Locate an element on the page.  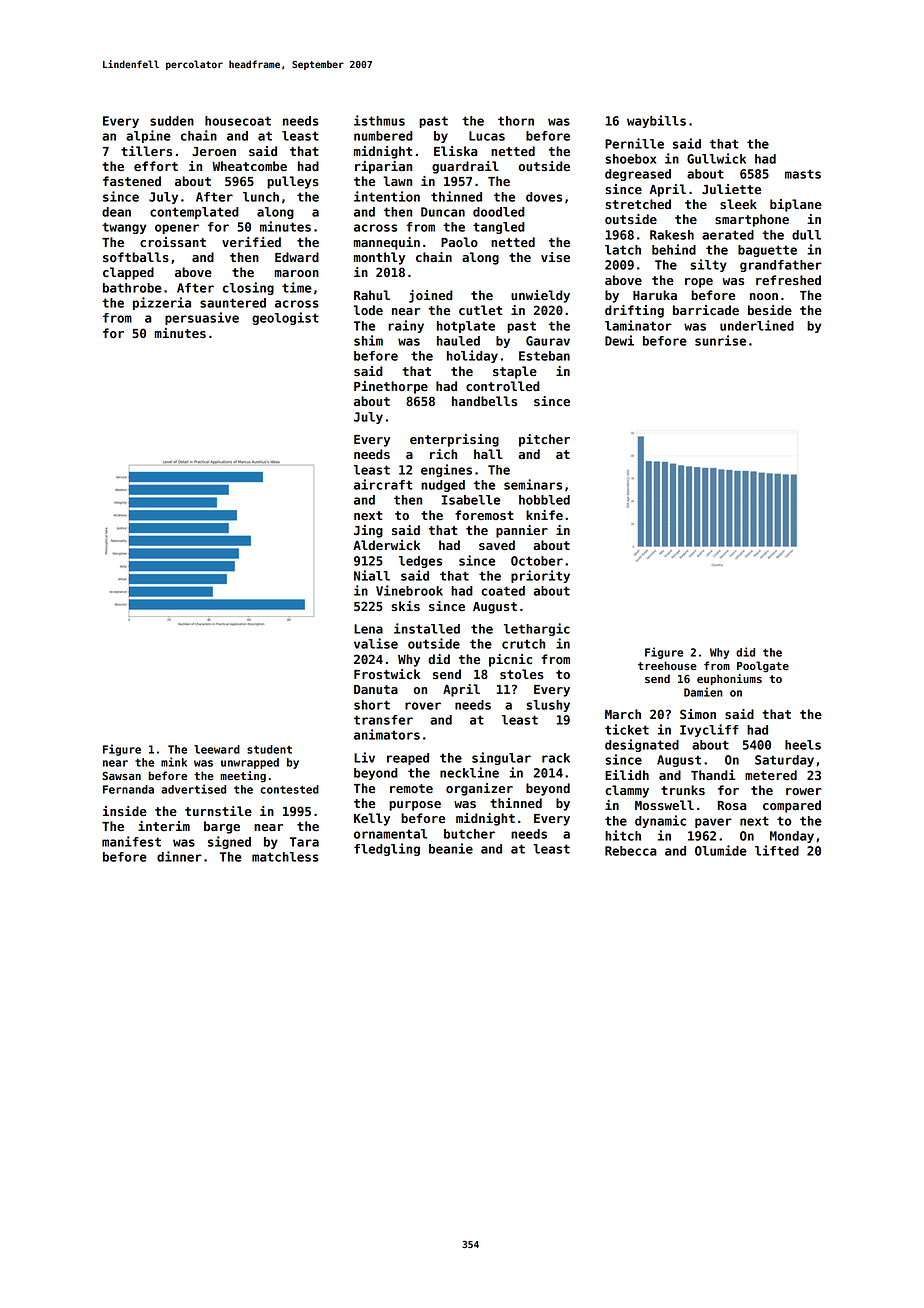
smartphone is located at coordinates (752, 220).
